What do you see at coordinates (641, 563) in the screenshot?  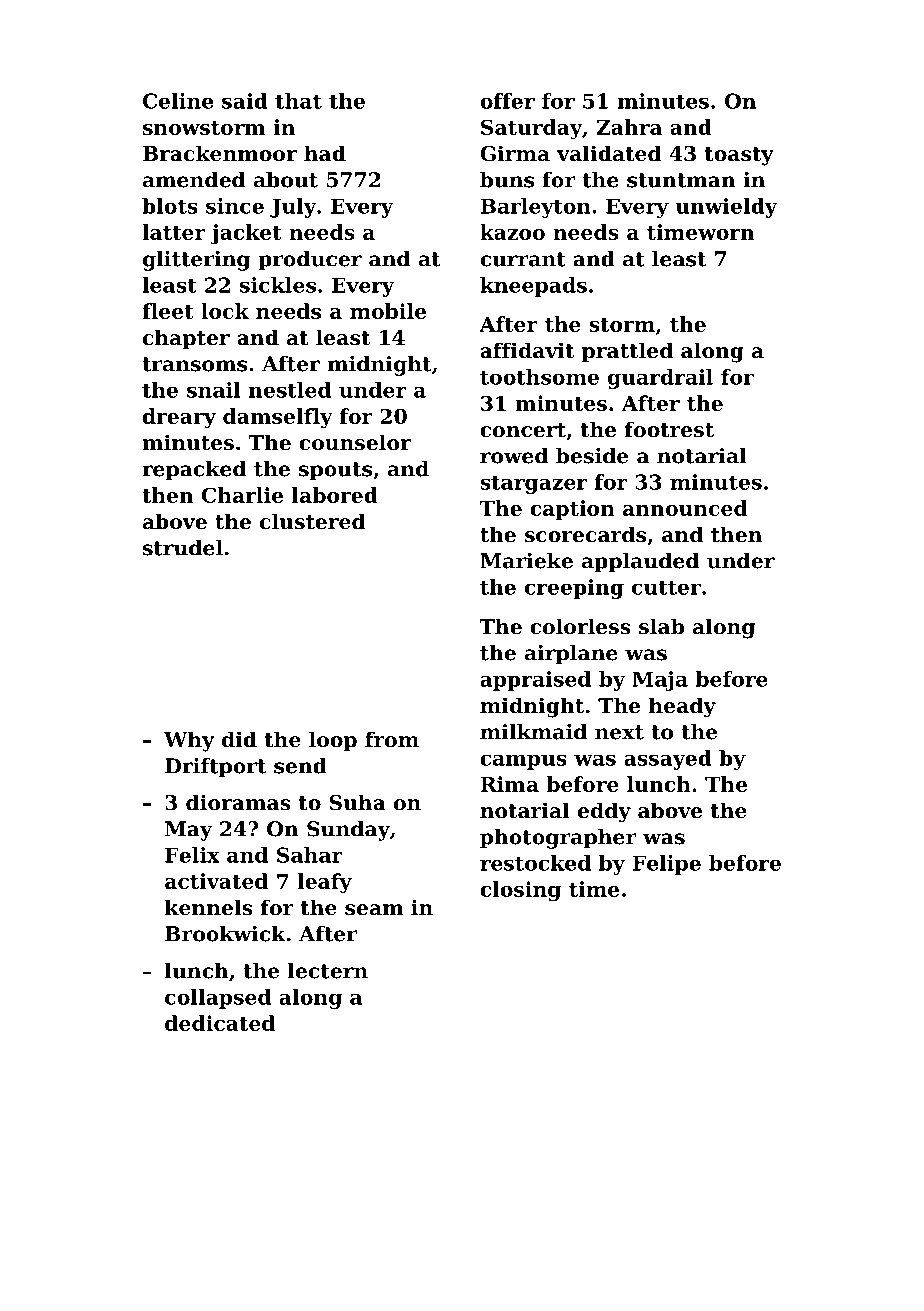 I see `applauded` at bounding box center [641, 563].
